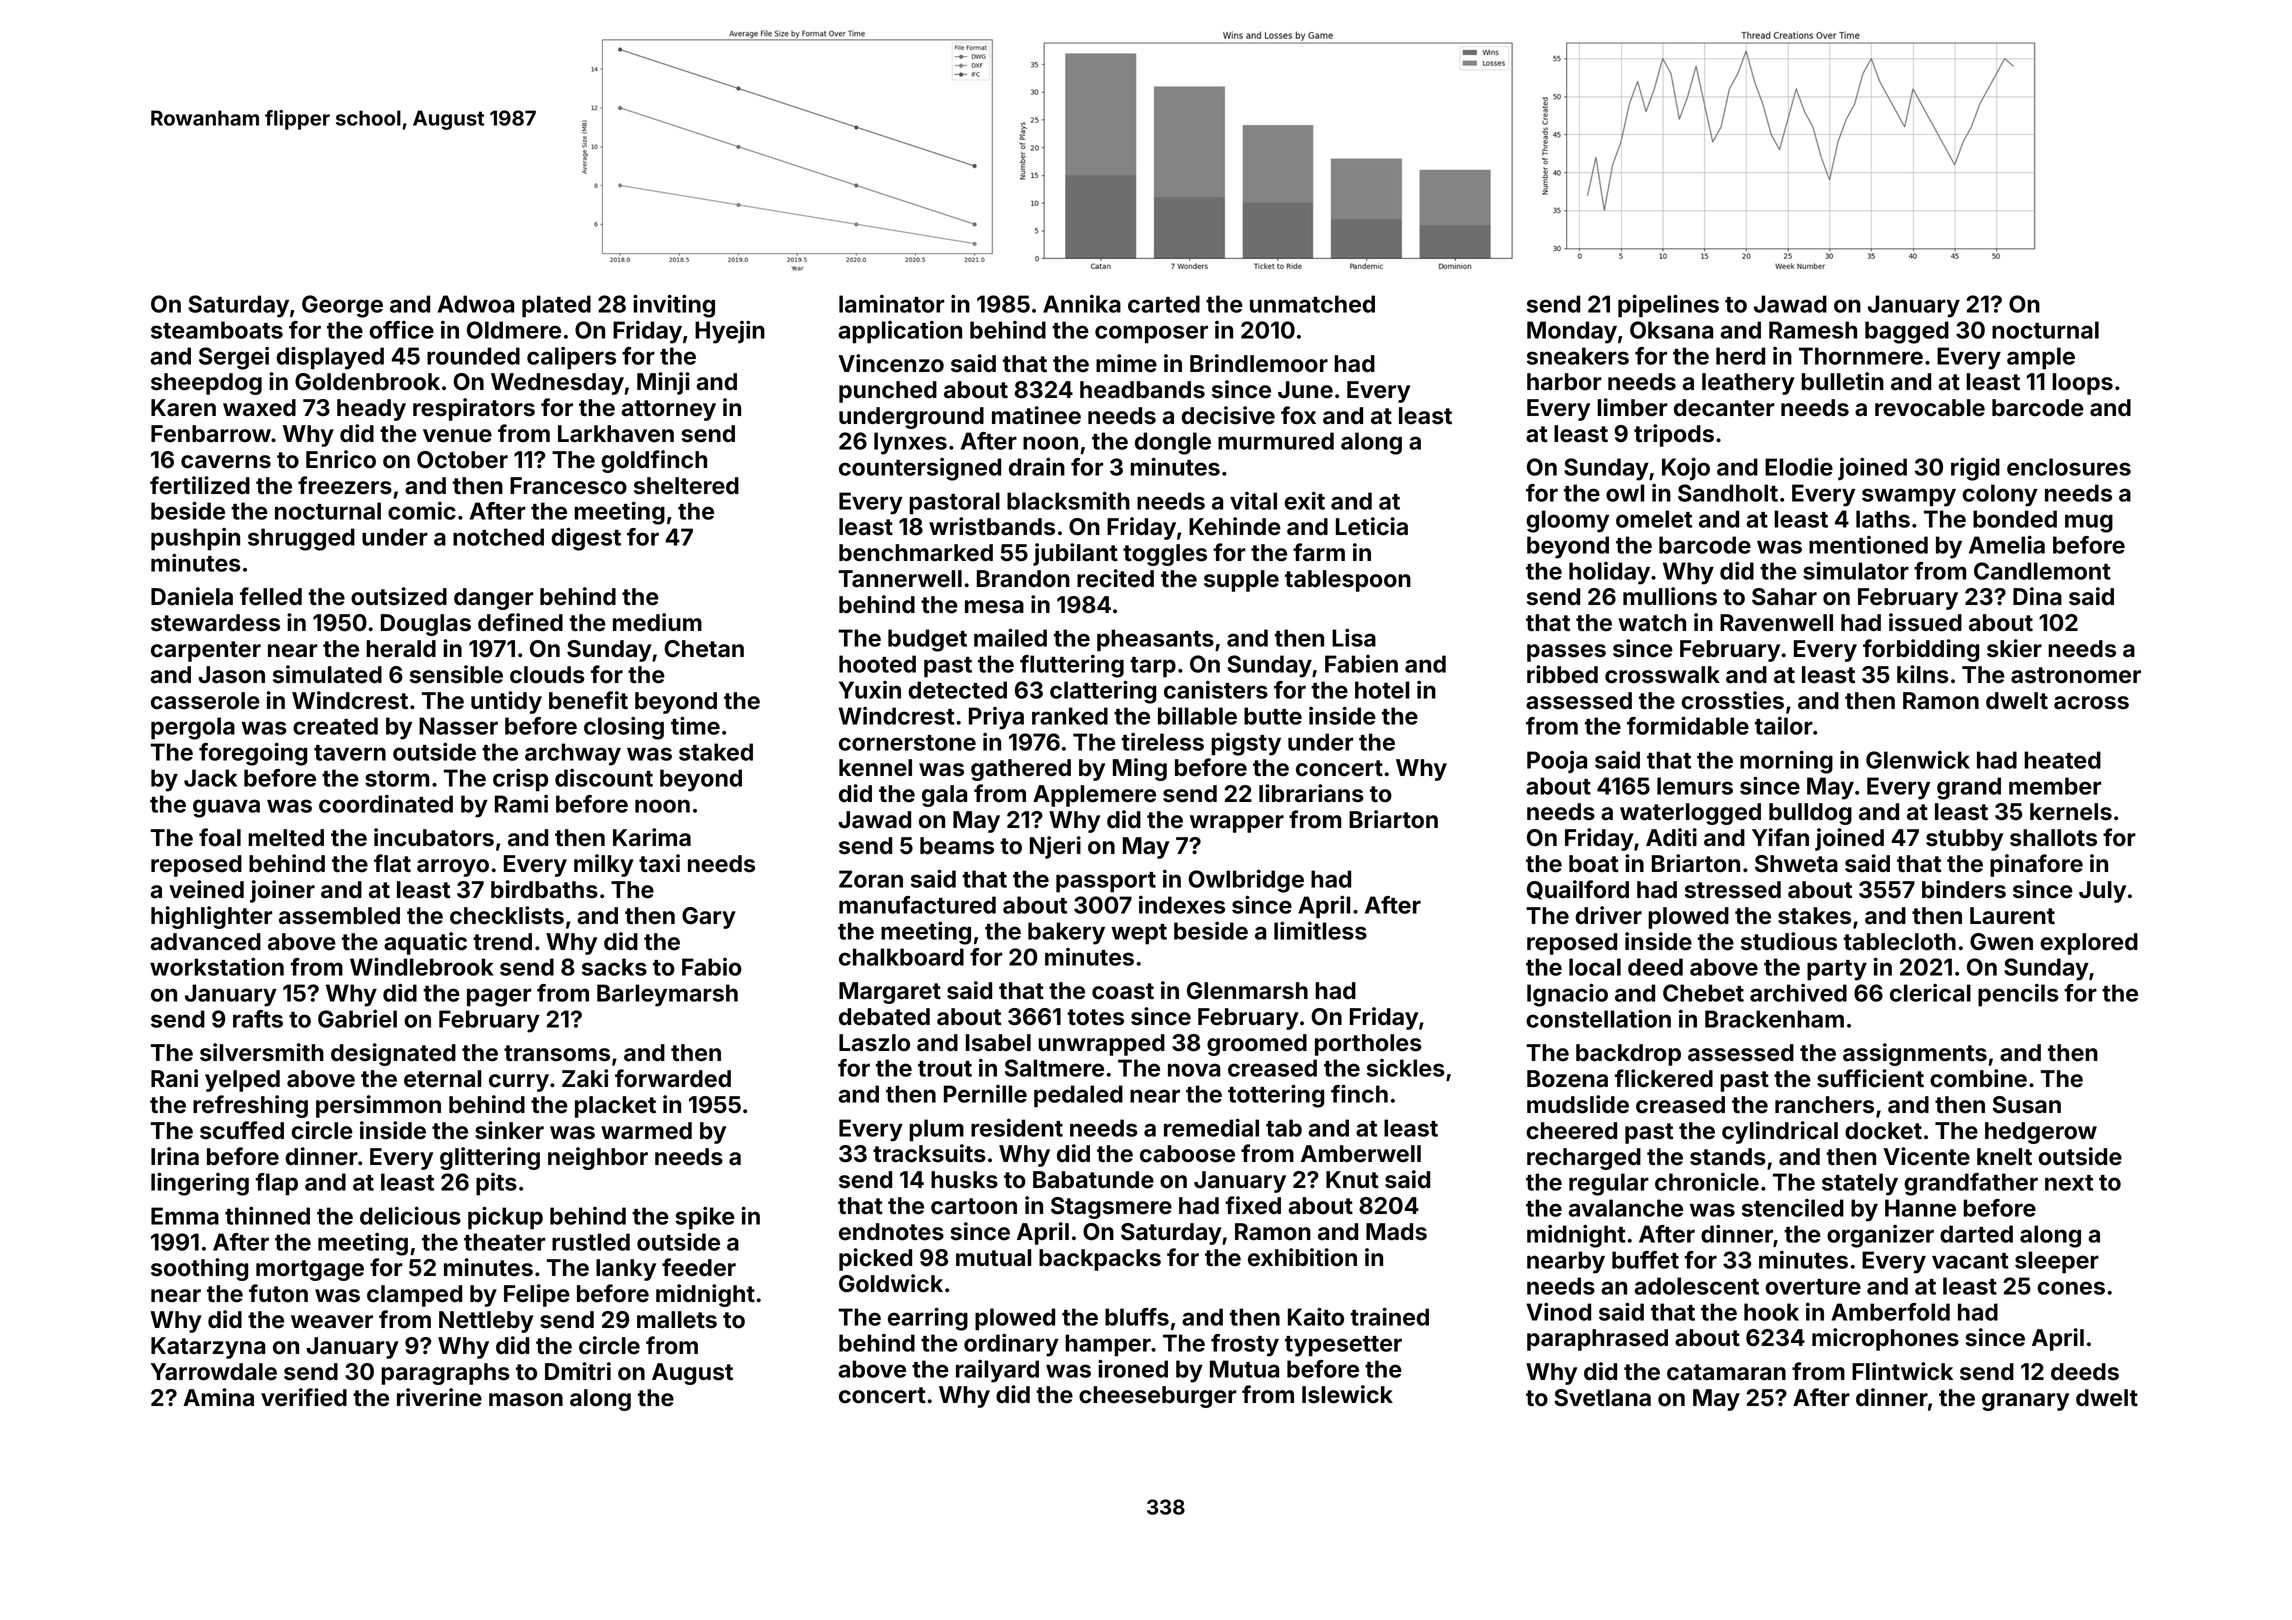 The width and height of the screenshot is (2292, 1620). Describe the element at coordinates (1312, 304) in the screenshot. I see `unmatched` at that location.
